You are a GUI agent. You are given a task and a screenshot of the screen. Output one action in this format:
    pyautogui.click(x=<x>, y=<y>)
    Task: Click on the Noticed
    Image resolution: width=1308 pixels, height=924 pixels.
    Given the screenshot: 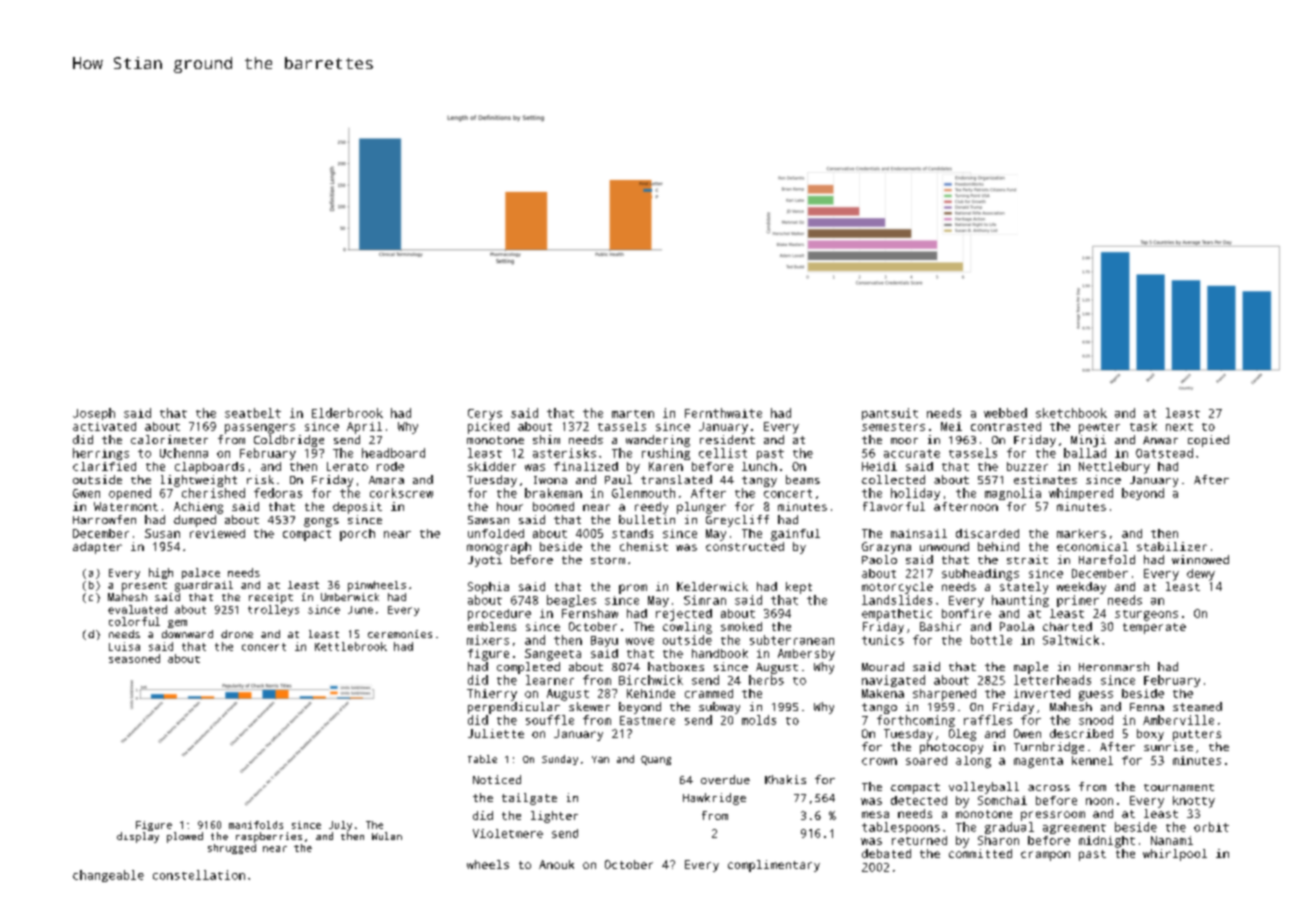 What is the action you would take?
    pyautogui.click(x=497, y=779)
